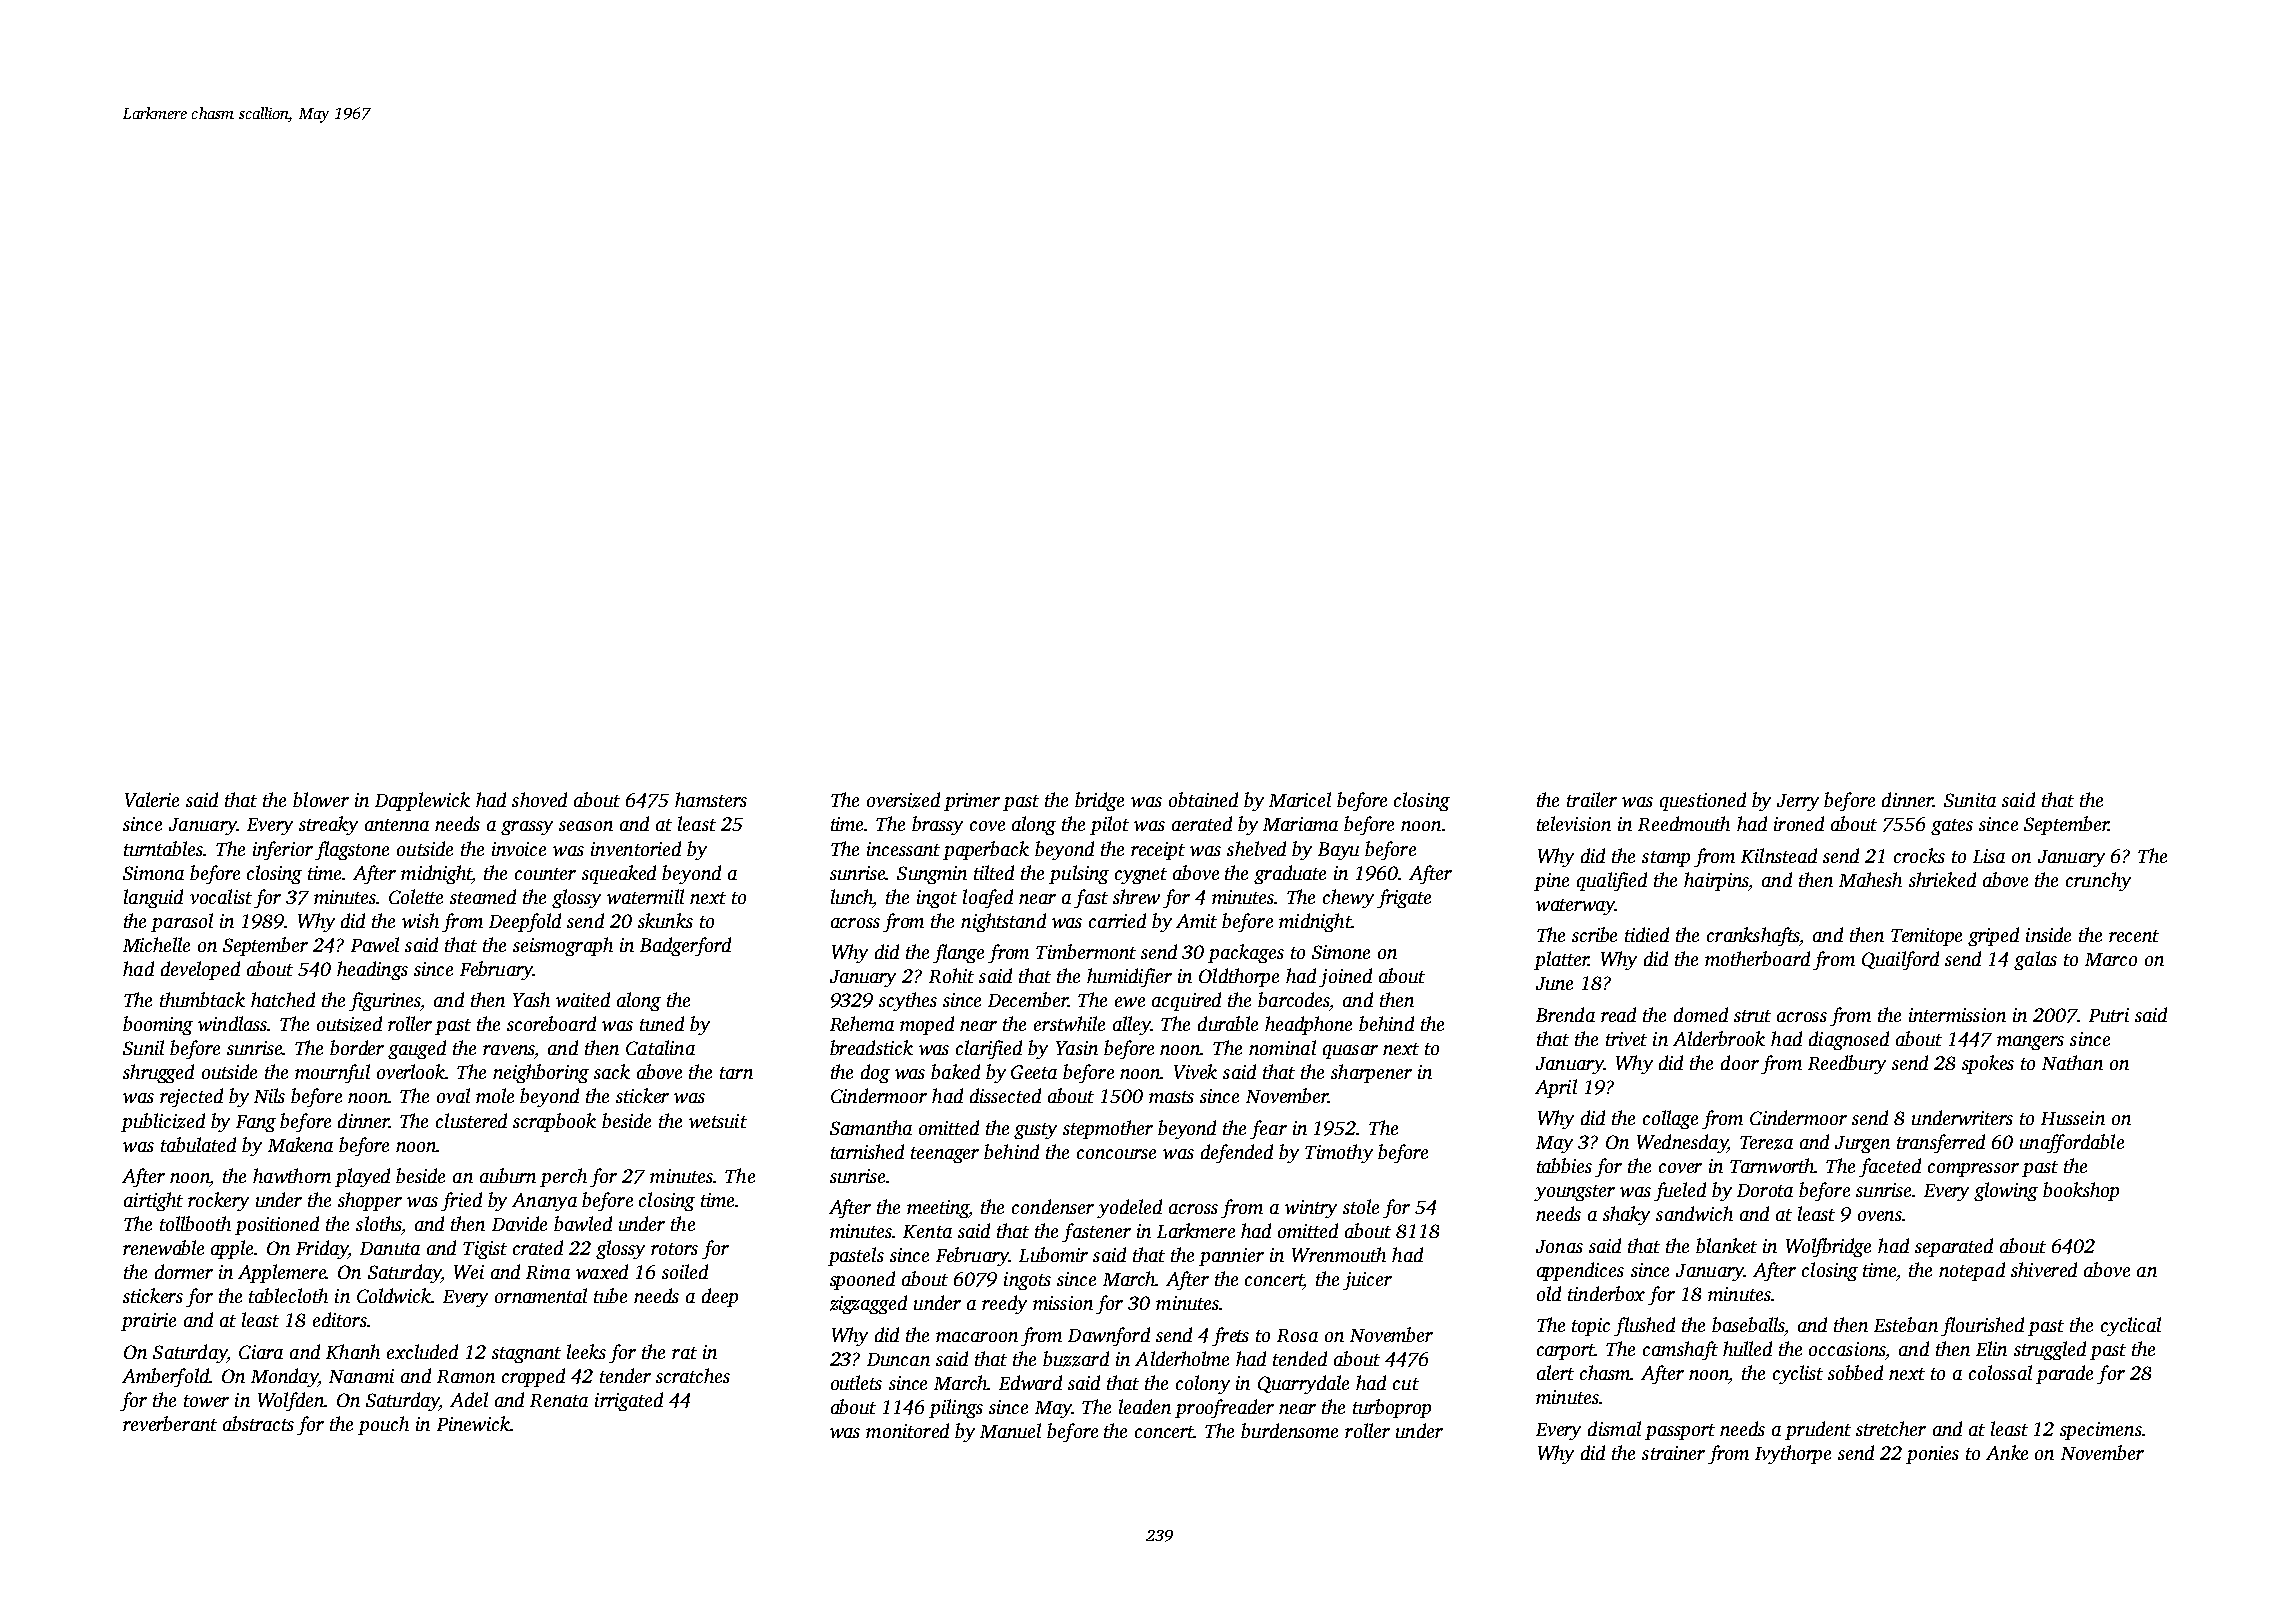  What do you see at coordinates (1970, 800) in the page?
I see `Sunita` at bounding box center [1970, 800].
